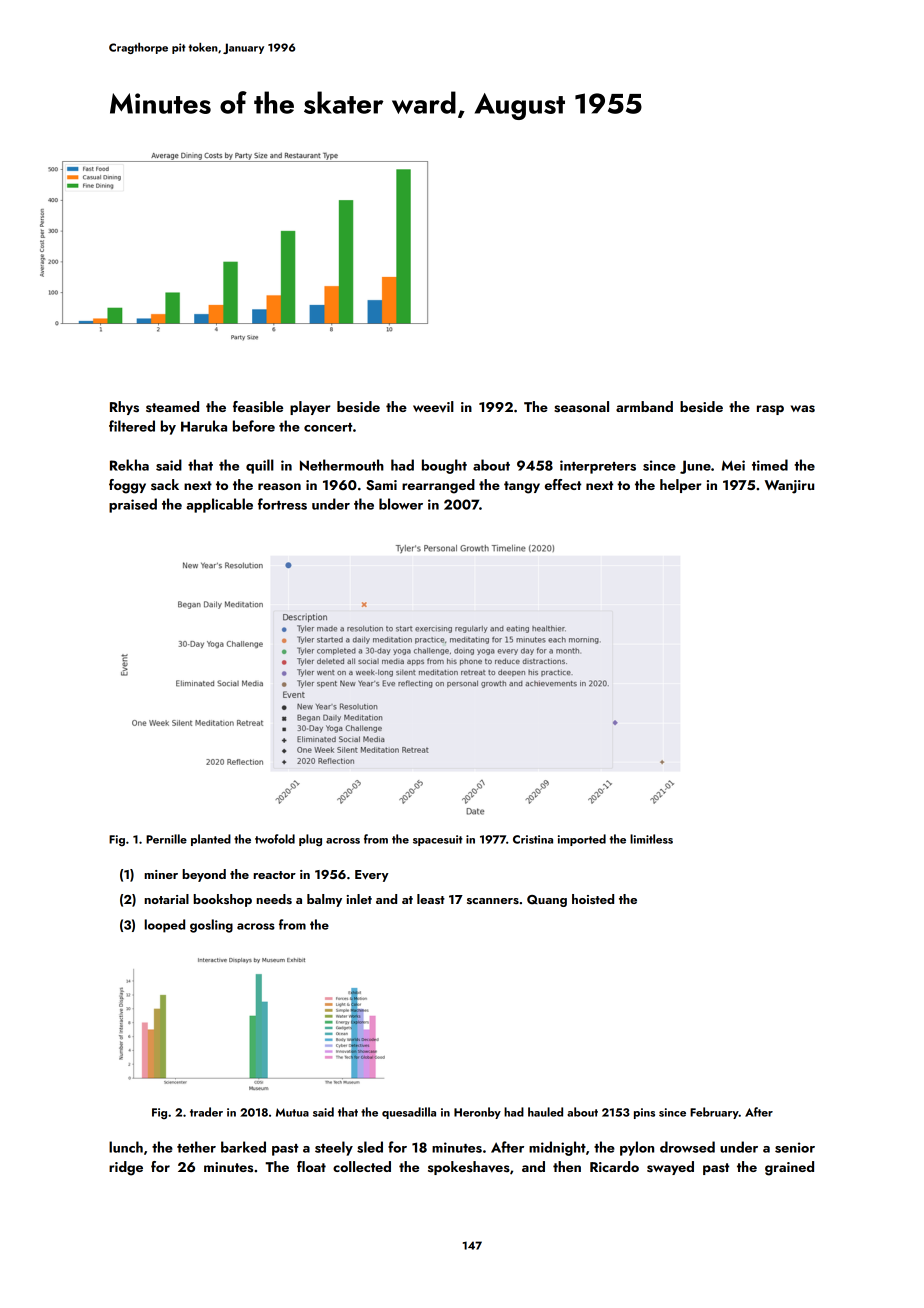  Describe the element at coordinates (401, 504) in the document. I see `blower` at that location.
